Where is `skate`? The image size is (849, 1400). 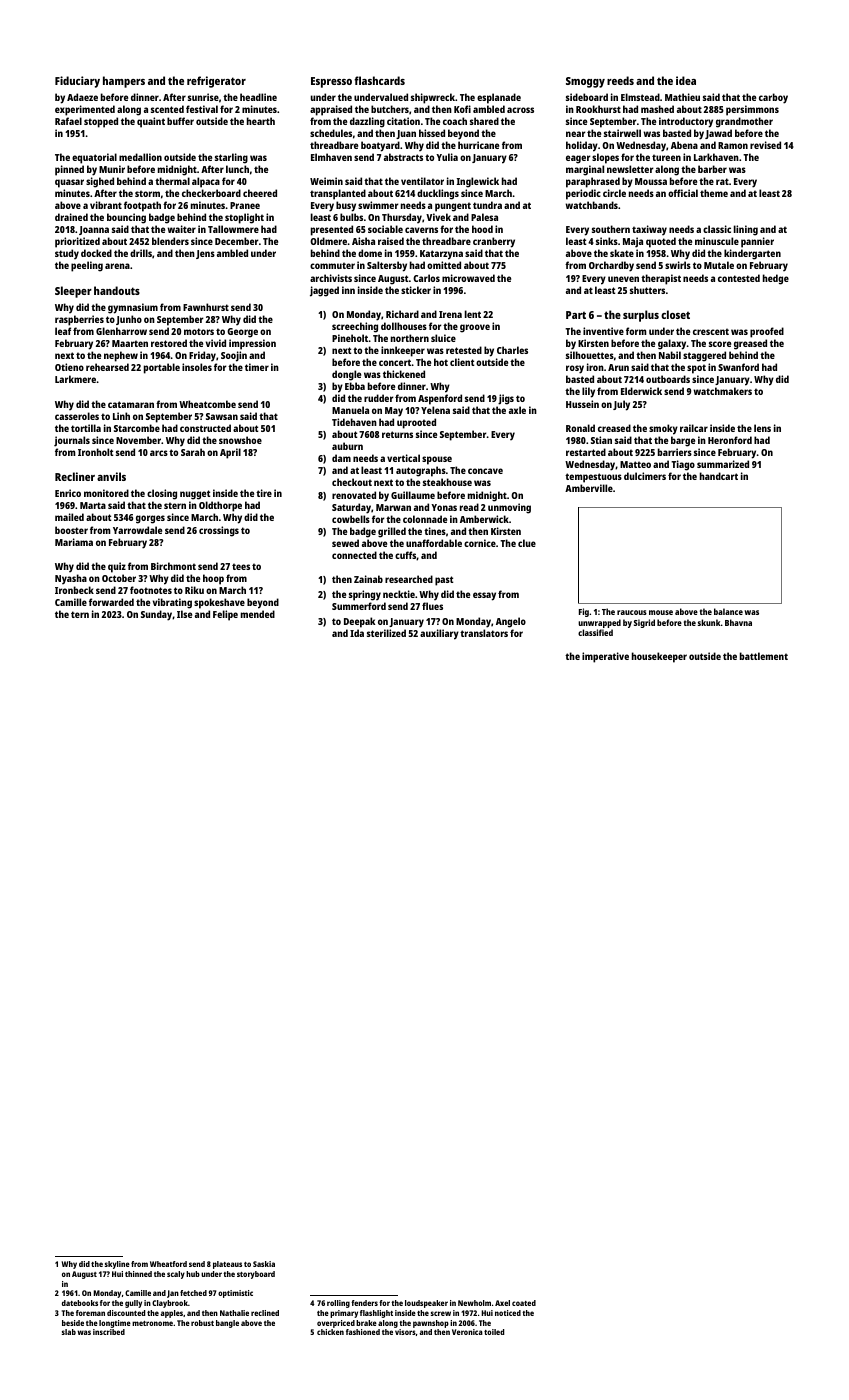 skate is located at coordinates (622, 253).
